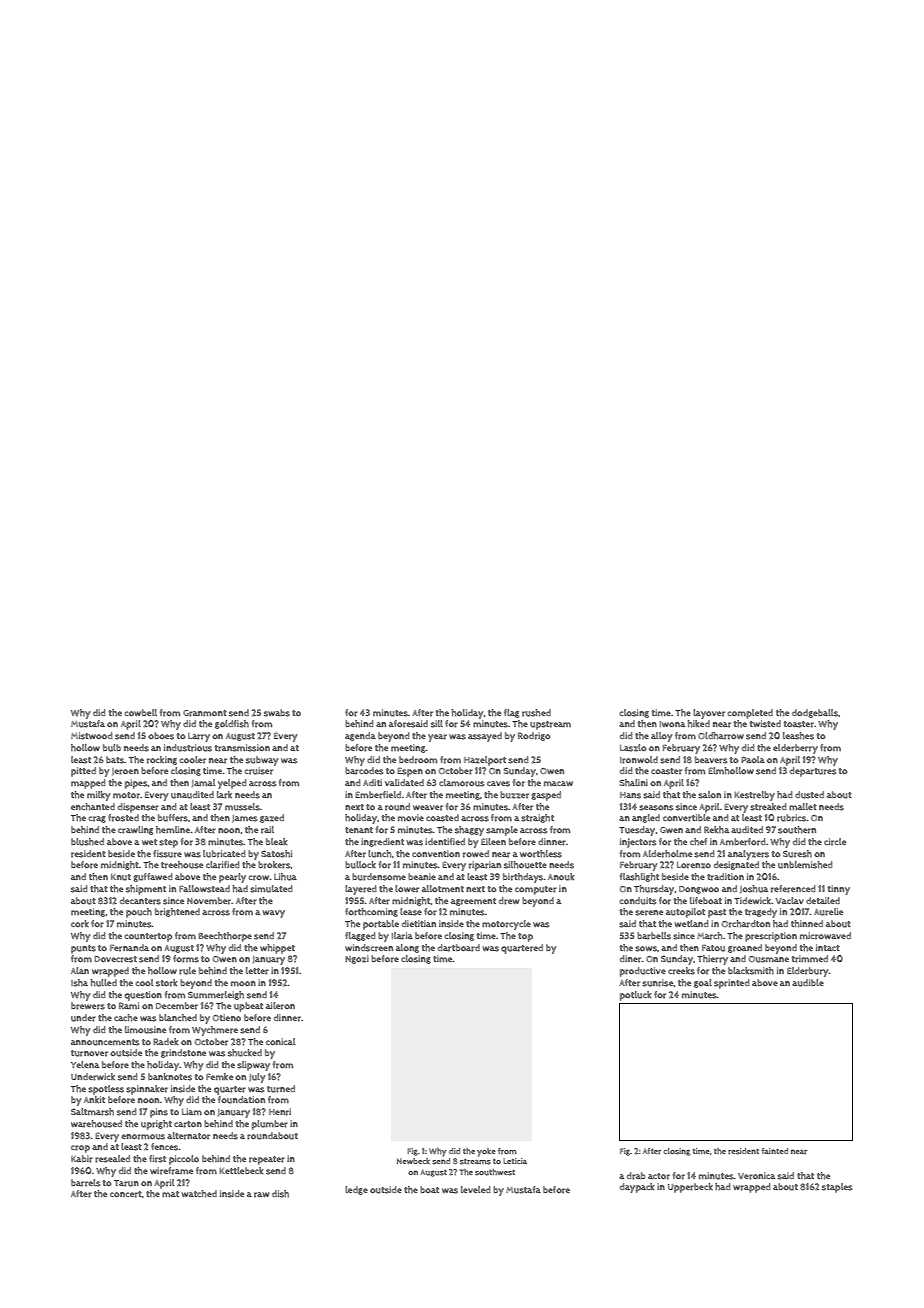  I want to click on fainted, so click(774, 1151).
